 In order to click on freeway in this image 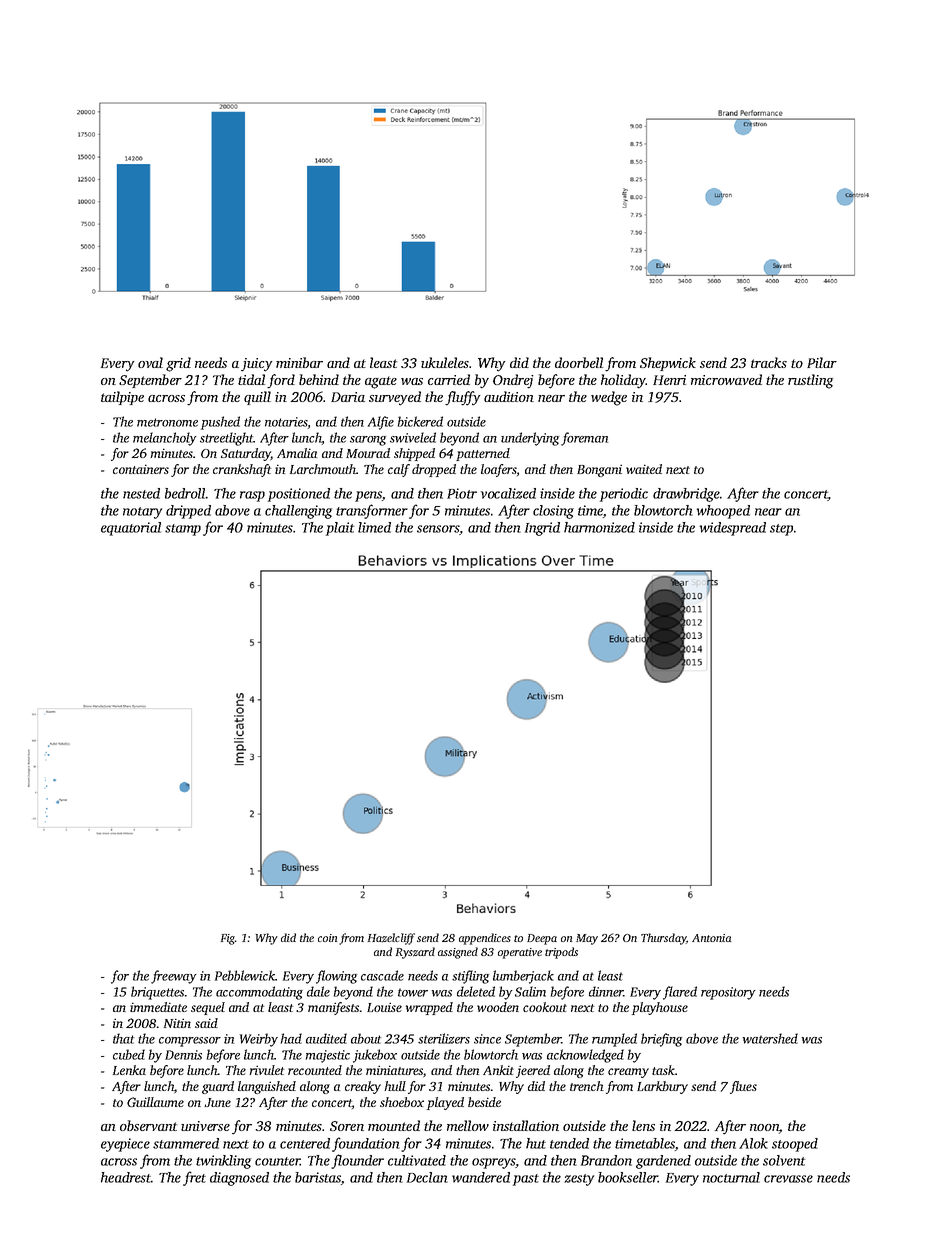, I will do `click(173, 977)`.
